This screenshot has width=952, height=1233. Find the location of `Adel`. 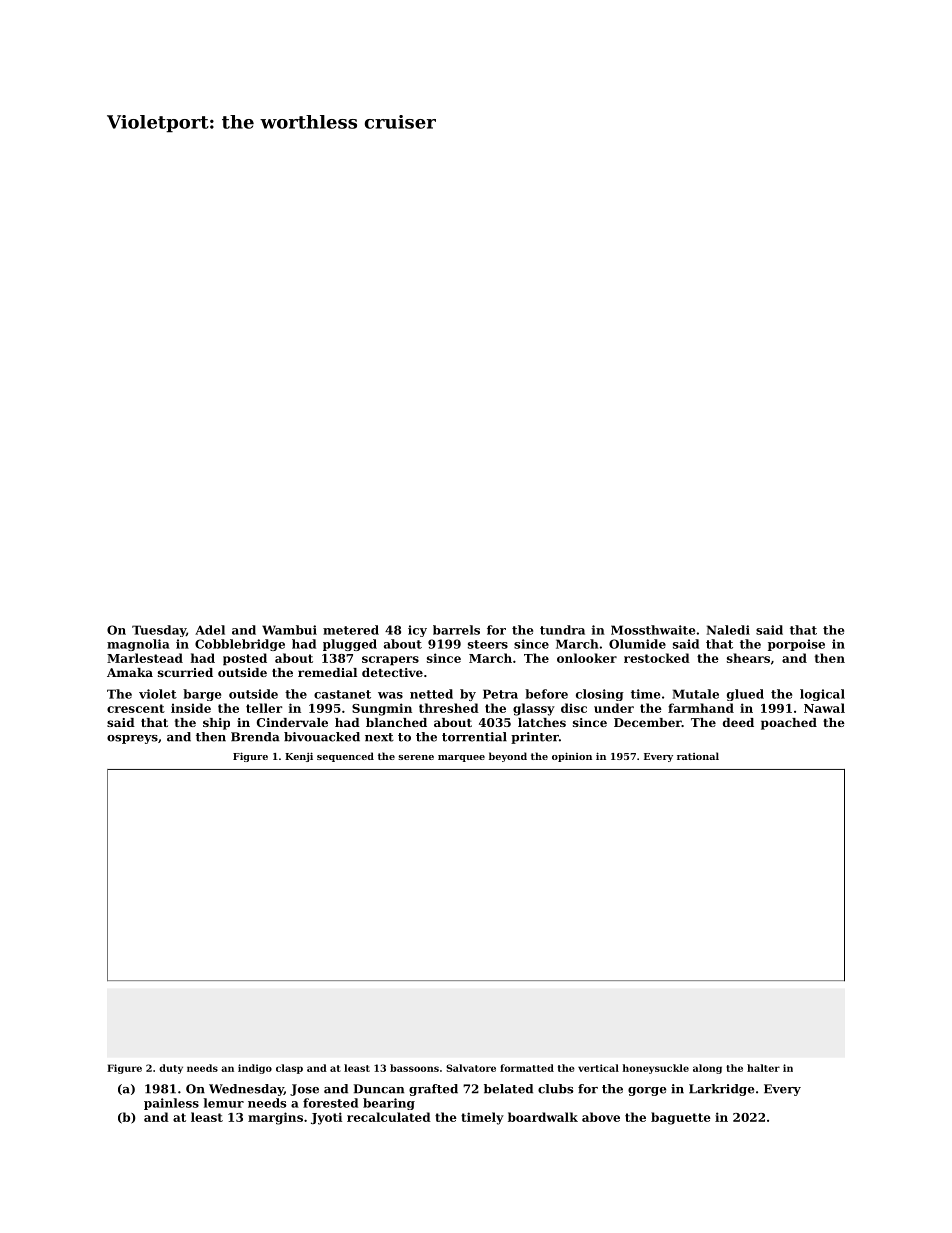

Adel is located at coordinates (210, 630).
